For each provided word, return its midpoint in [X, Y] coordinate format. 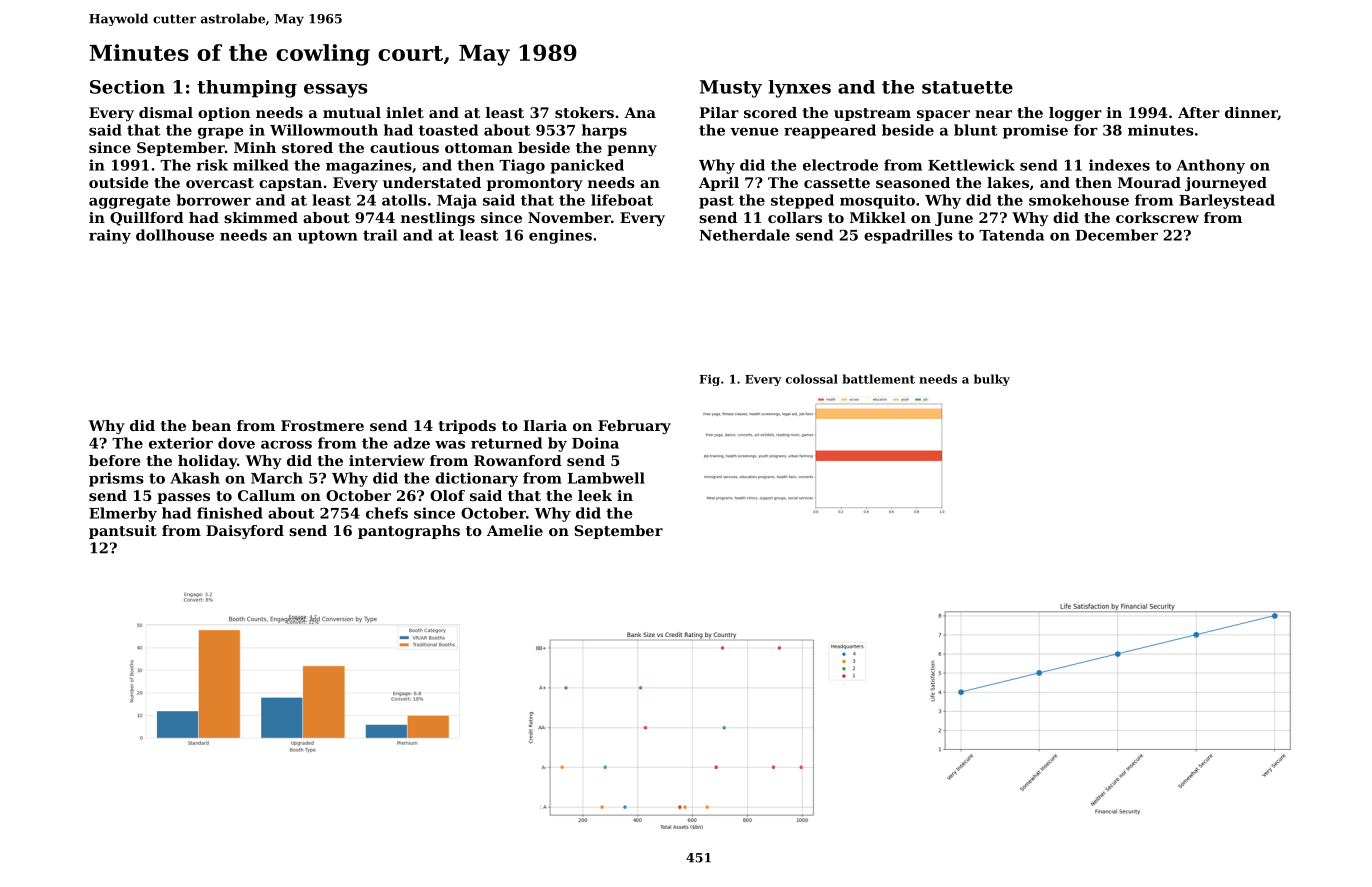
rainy [110, 236]
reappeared [830, 131]
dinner [1251, 113]
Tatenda [1011, 235]
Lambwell [606, 478]
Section [127, 87]
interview [387, 460]
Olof [447, 495]
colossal [812, 379]
